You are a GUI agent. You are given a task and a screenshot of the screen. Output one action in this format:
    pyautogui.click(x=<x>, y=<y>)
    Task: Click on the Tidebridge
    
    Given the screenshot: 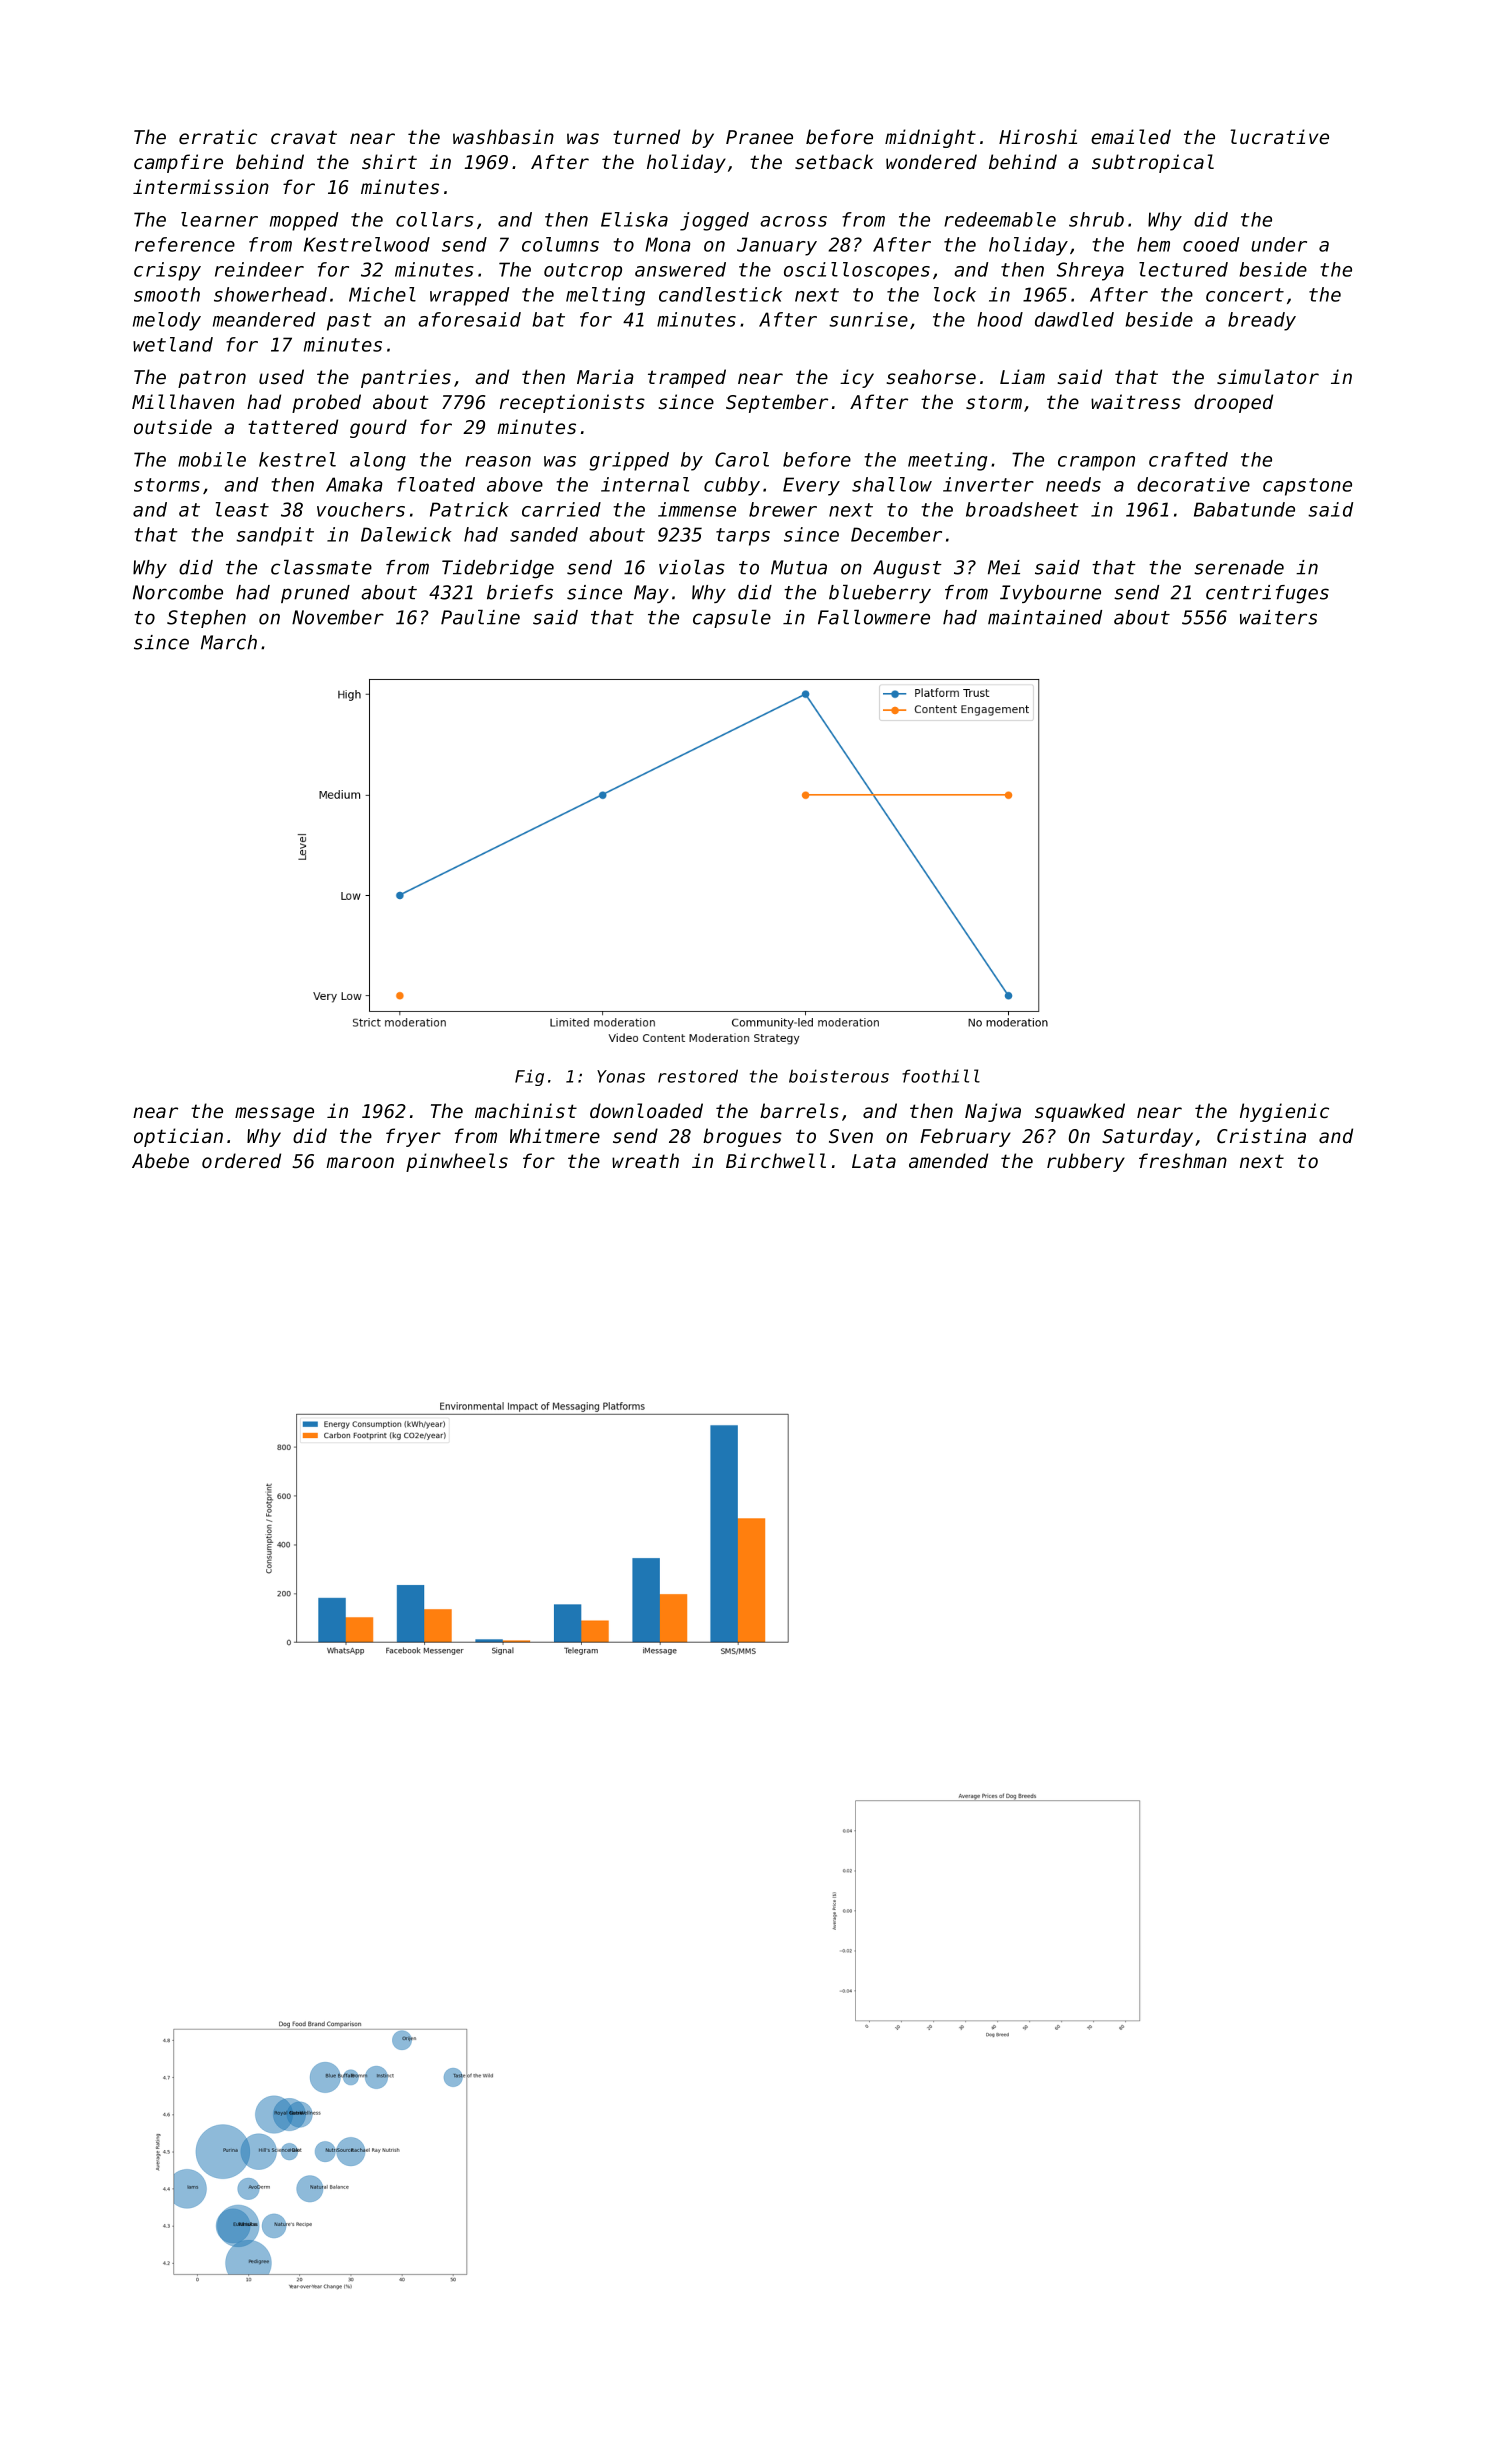 What is the action you would take?
    pyautogui.click(x=498, y=569)
